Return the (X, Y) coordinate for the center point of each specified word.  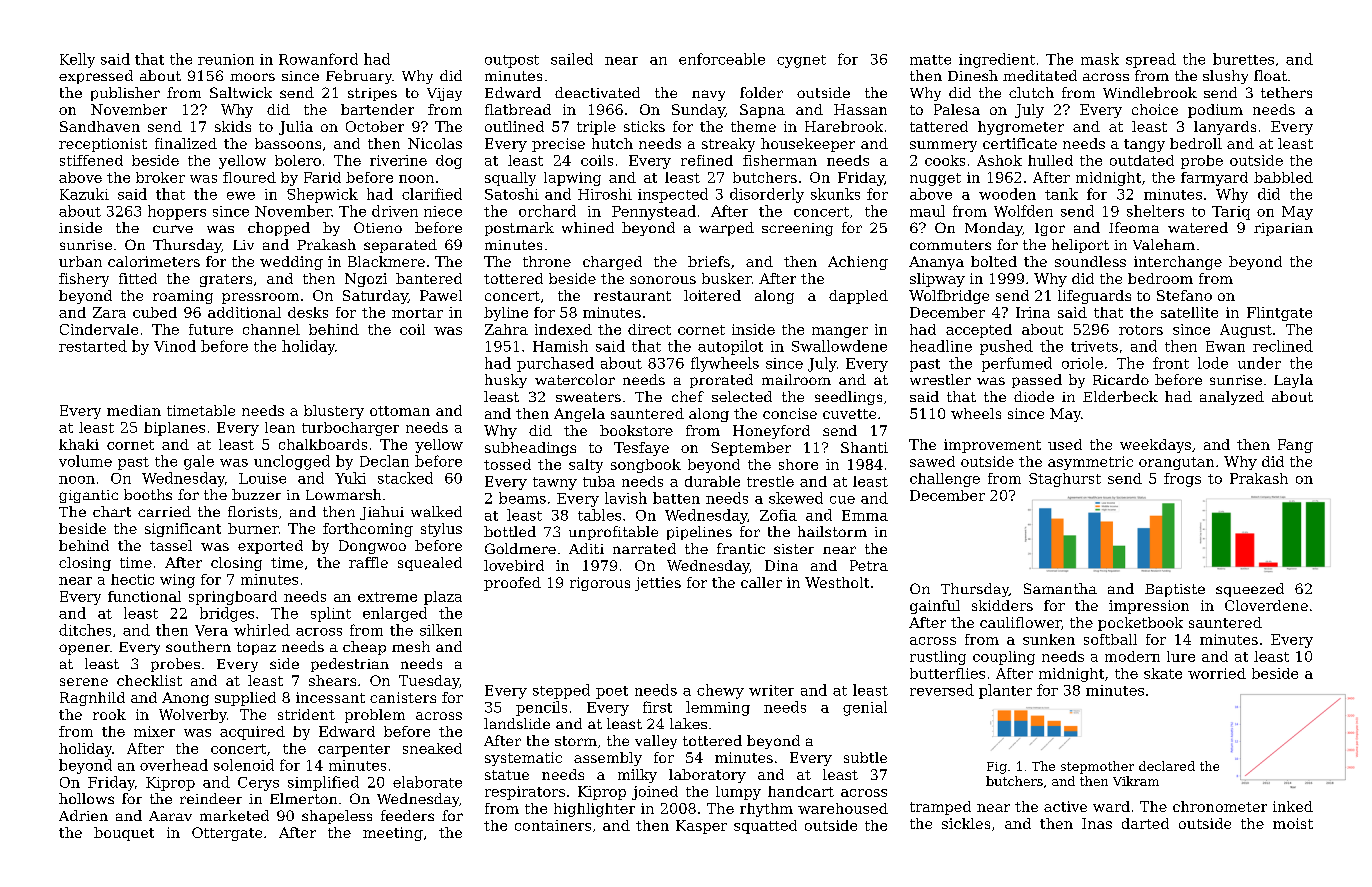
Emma (865, 515)
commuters (950, 245)
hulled (1050, 160)
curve (173, 229)
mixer (154, 731)
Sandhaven (100, 126)
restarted (93, 346)
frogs (1182, 480)
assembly (608, 759)
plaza (443, 598)
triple (596, 128)
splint (331, 614)
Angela (579, 415)
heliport (1080, 246)
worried (1217, 673)
